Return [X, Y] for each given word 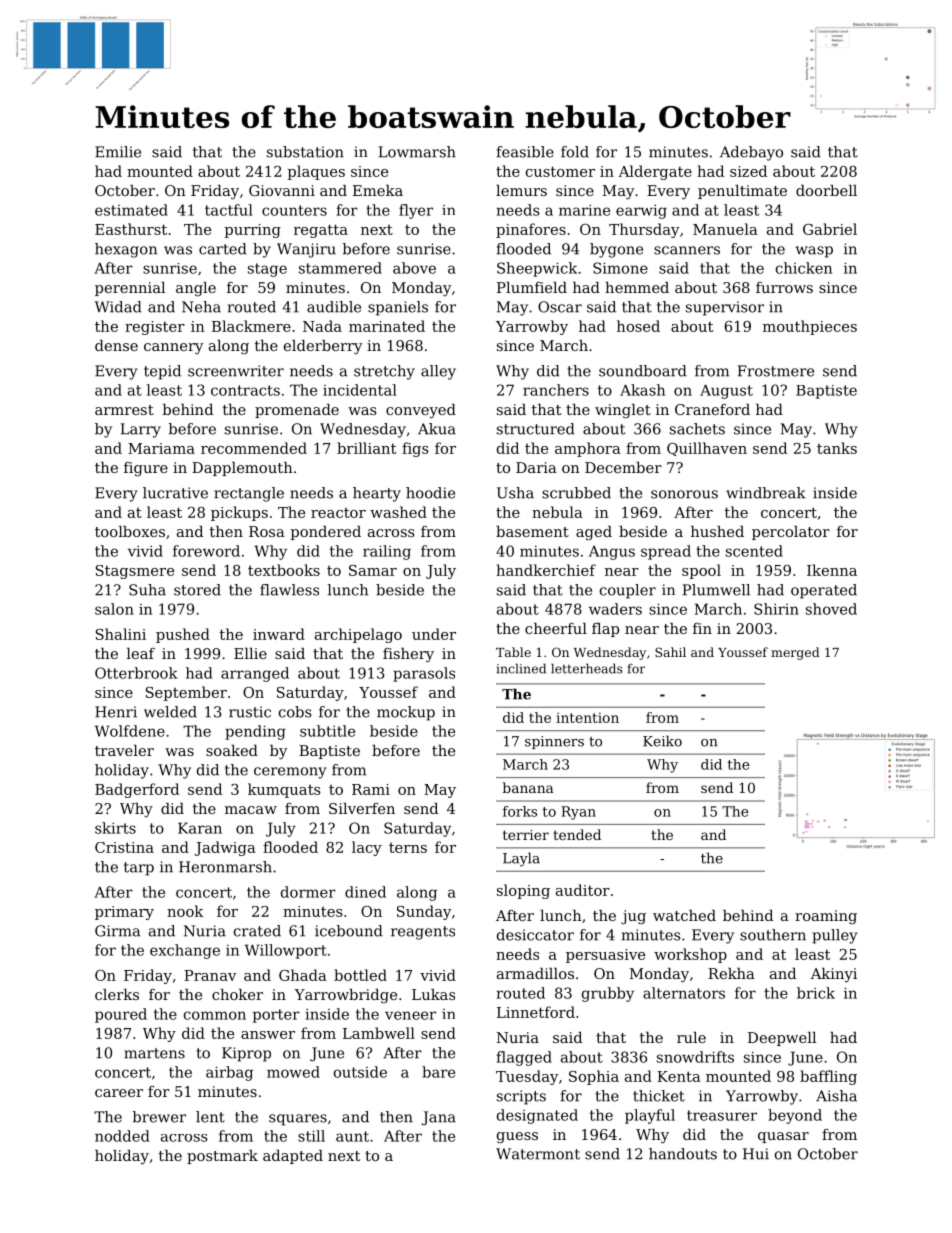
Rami [371, 789]
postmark [222, 1157]
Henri [116, 712]
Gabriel [830, 229]
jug [633, 917]
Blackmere [251, 326]
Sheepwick [537, 269]
